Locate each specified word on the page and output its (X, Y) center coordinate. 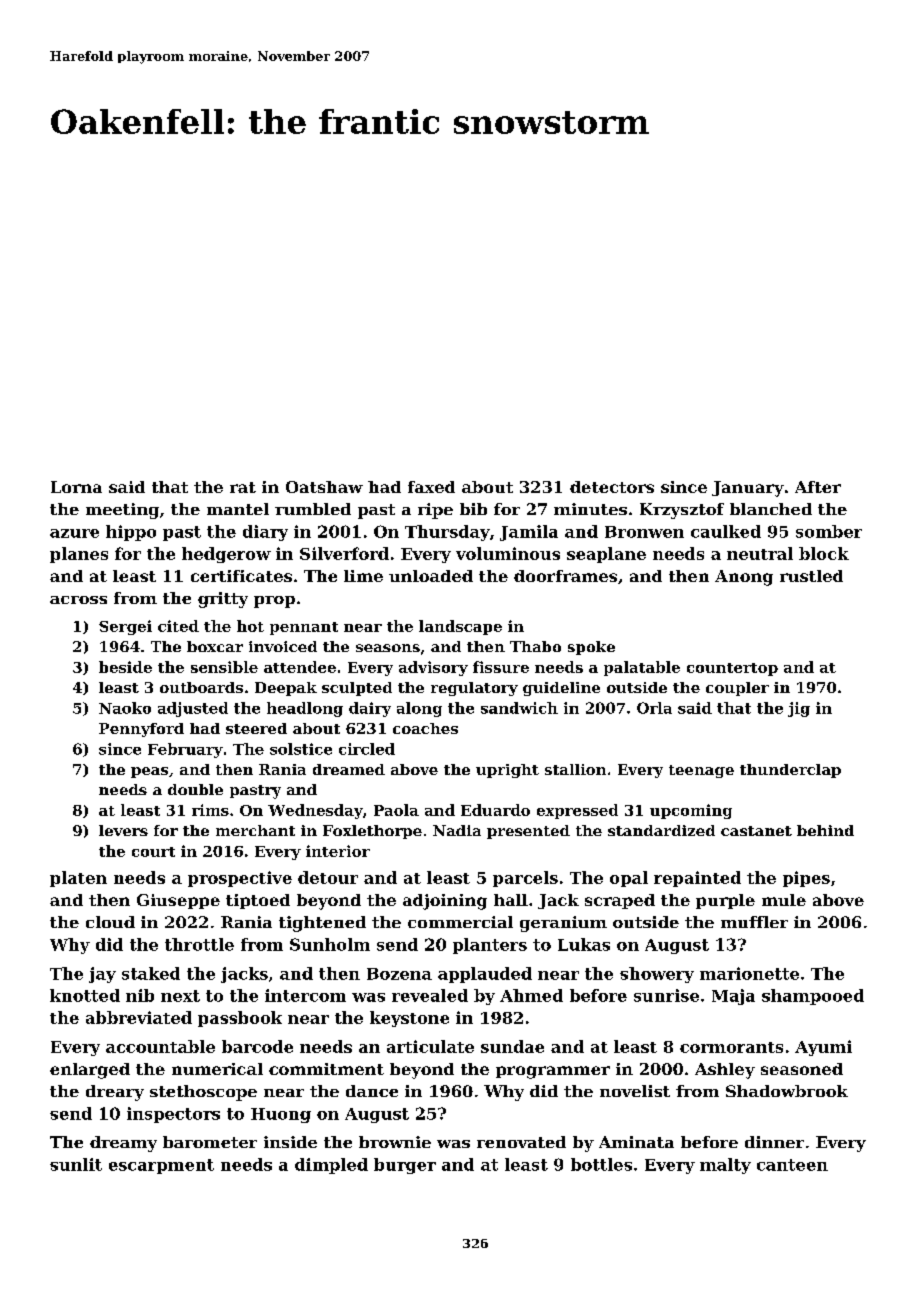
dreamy (123, 1144)
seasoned (802, 1069)
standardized (661, 830)
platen (78, 879)
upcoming (691, 811)
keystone (409, 1019)
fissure (501, 667)
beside (125, 667)
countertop (732, 669)
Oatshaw (324, 487)
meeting (122, 511)
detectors (612, 487)
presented (528, 832)
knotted (85, 995)
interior (338, 851)
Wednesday (315, 811)
